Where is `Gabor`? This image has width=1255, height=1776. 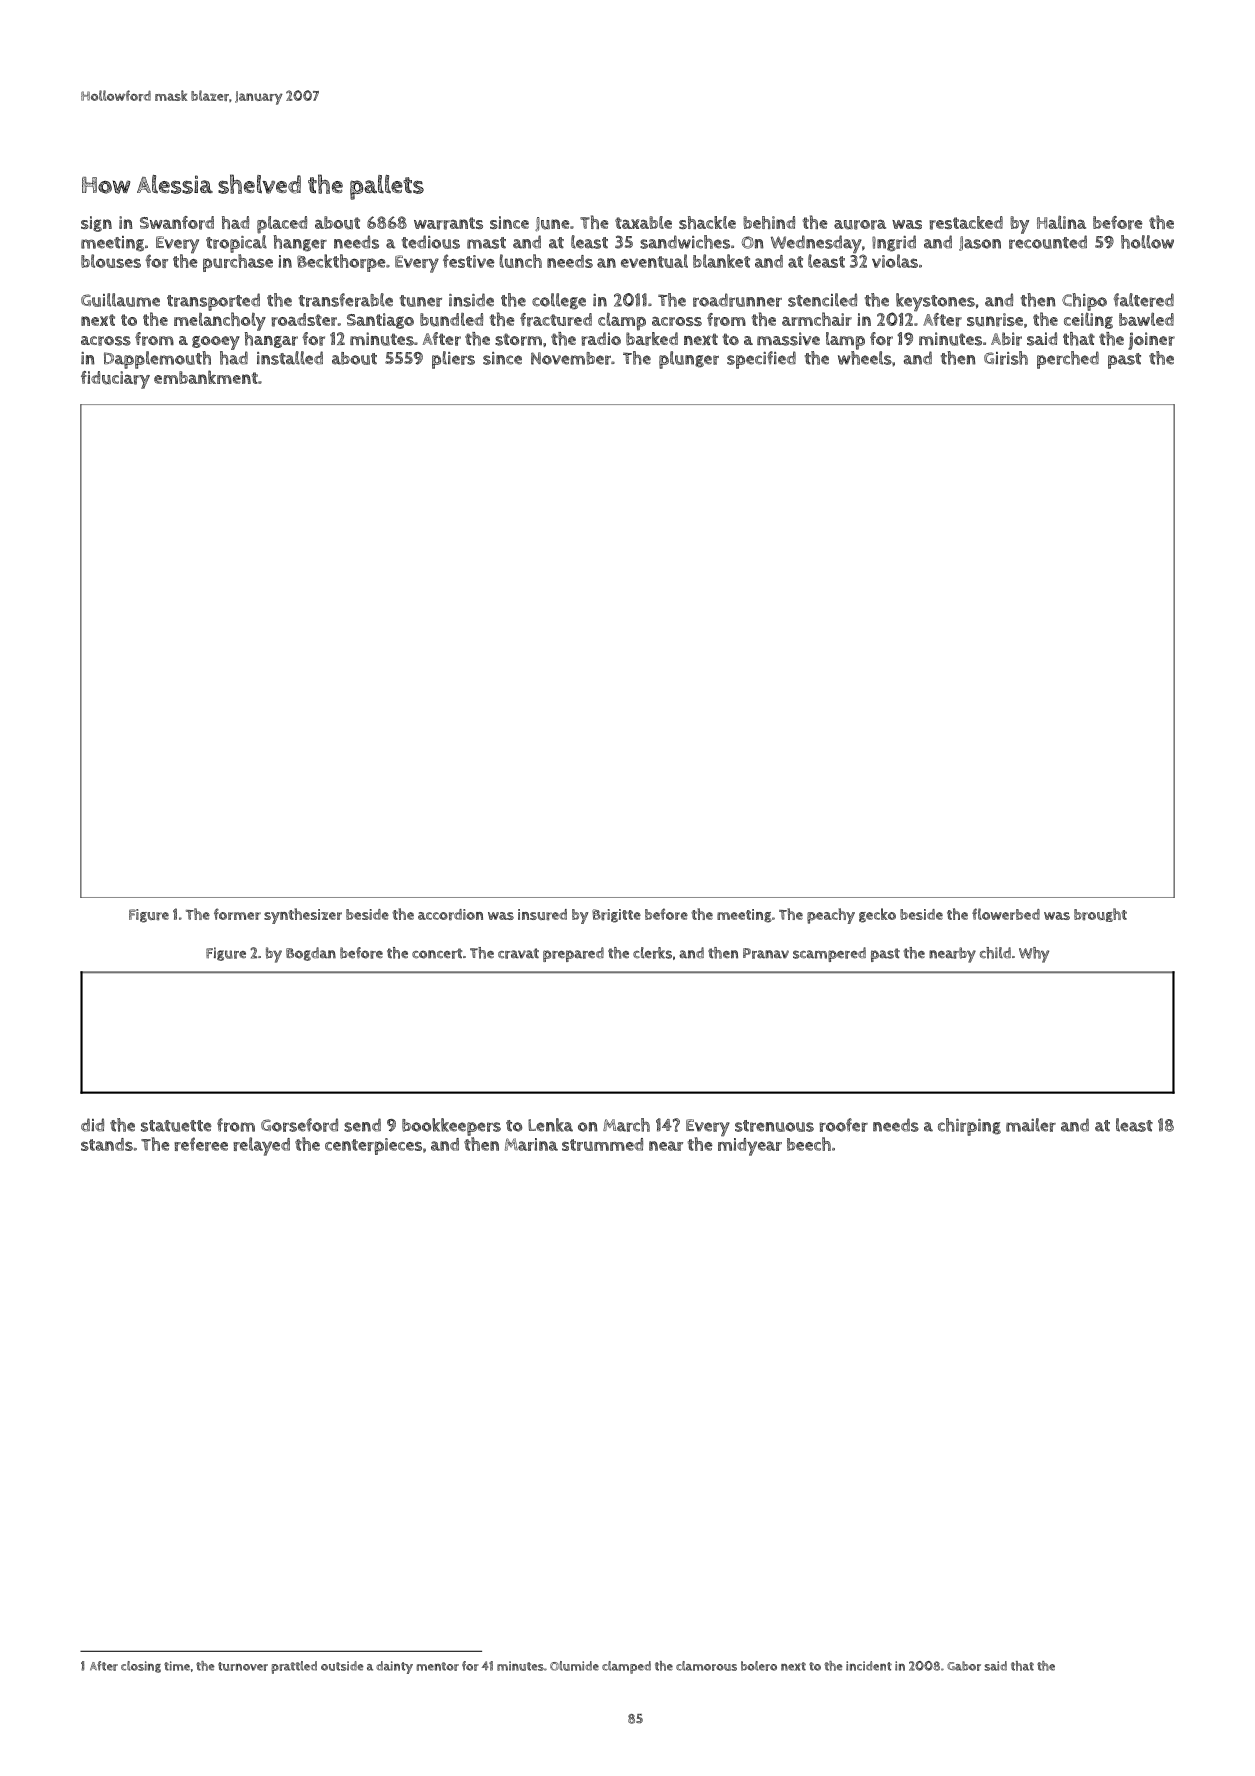
Gabor is located at coordinates (964, 1666).
